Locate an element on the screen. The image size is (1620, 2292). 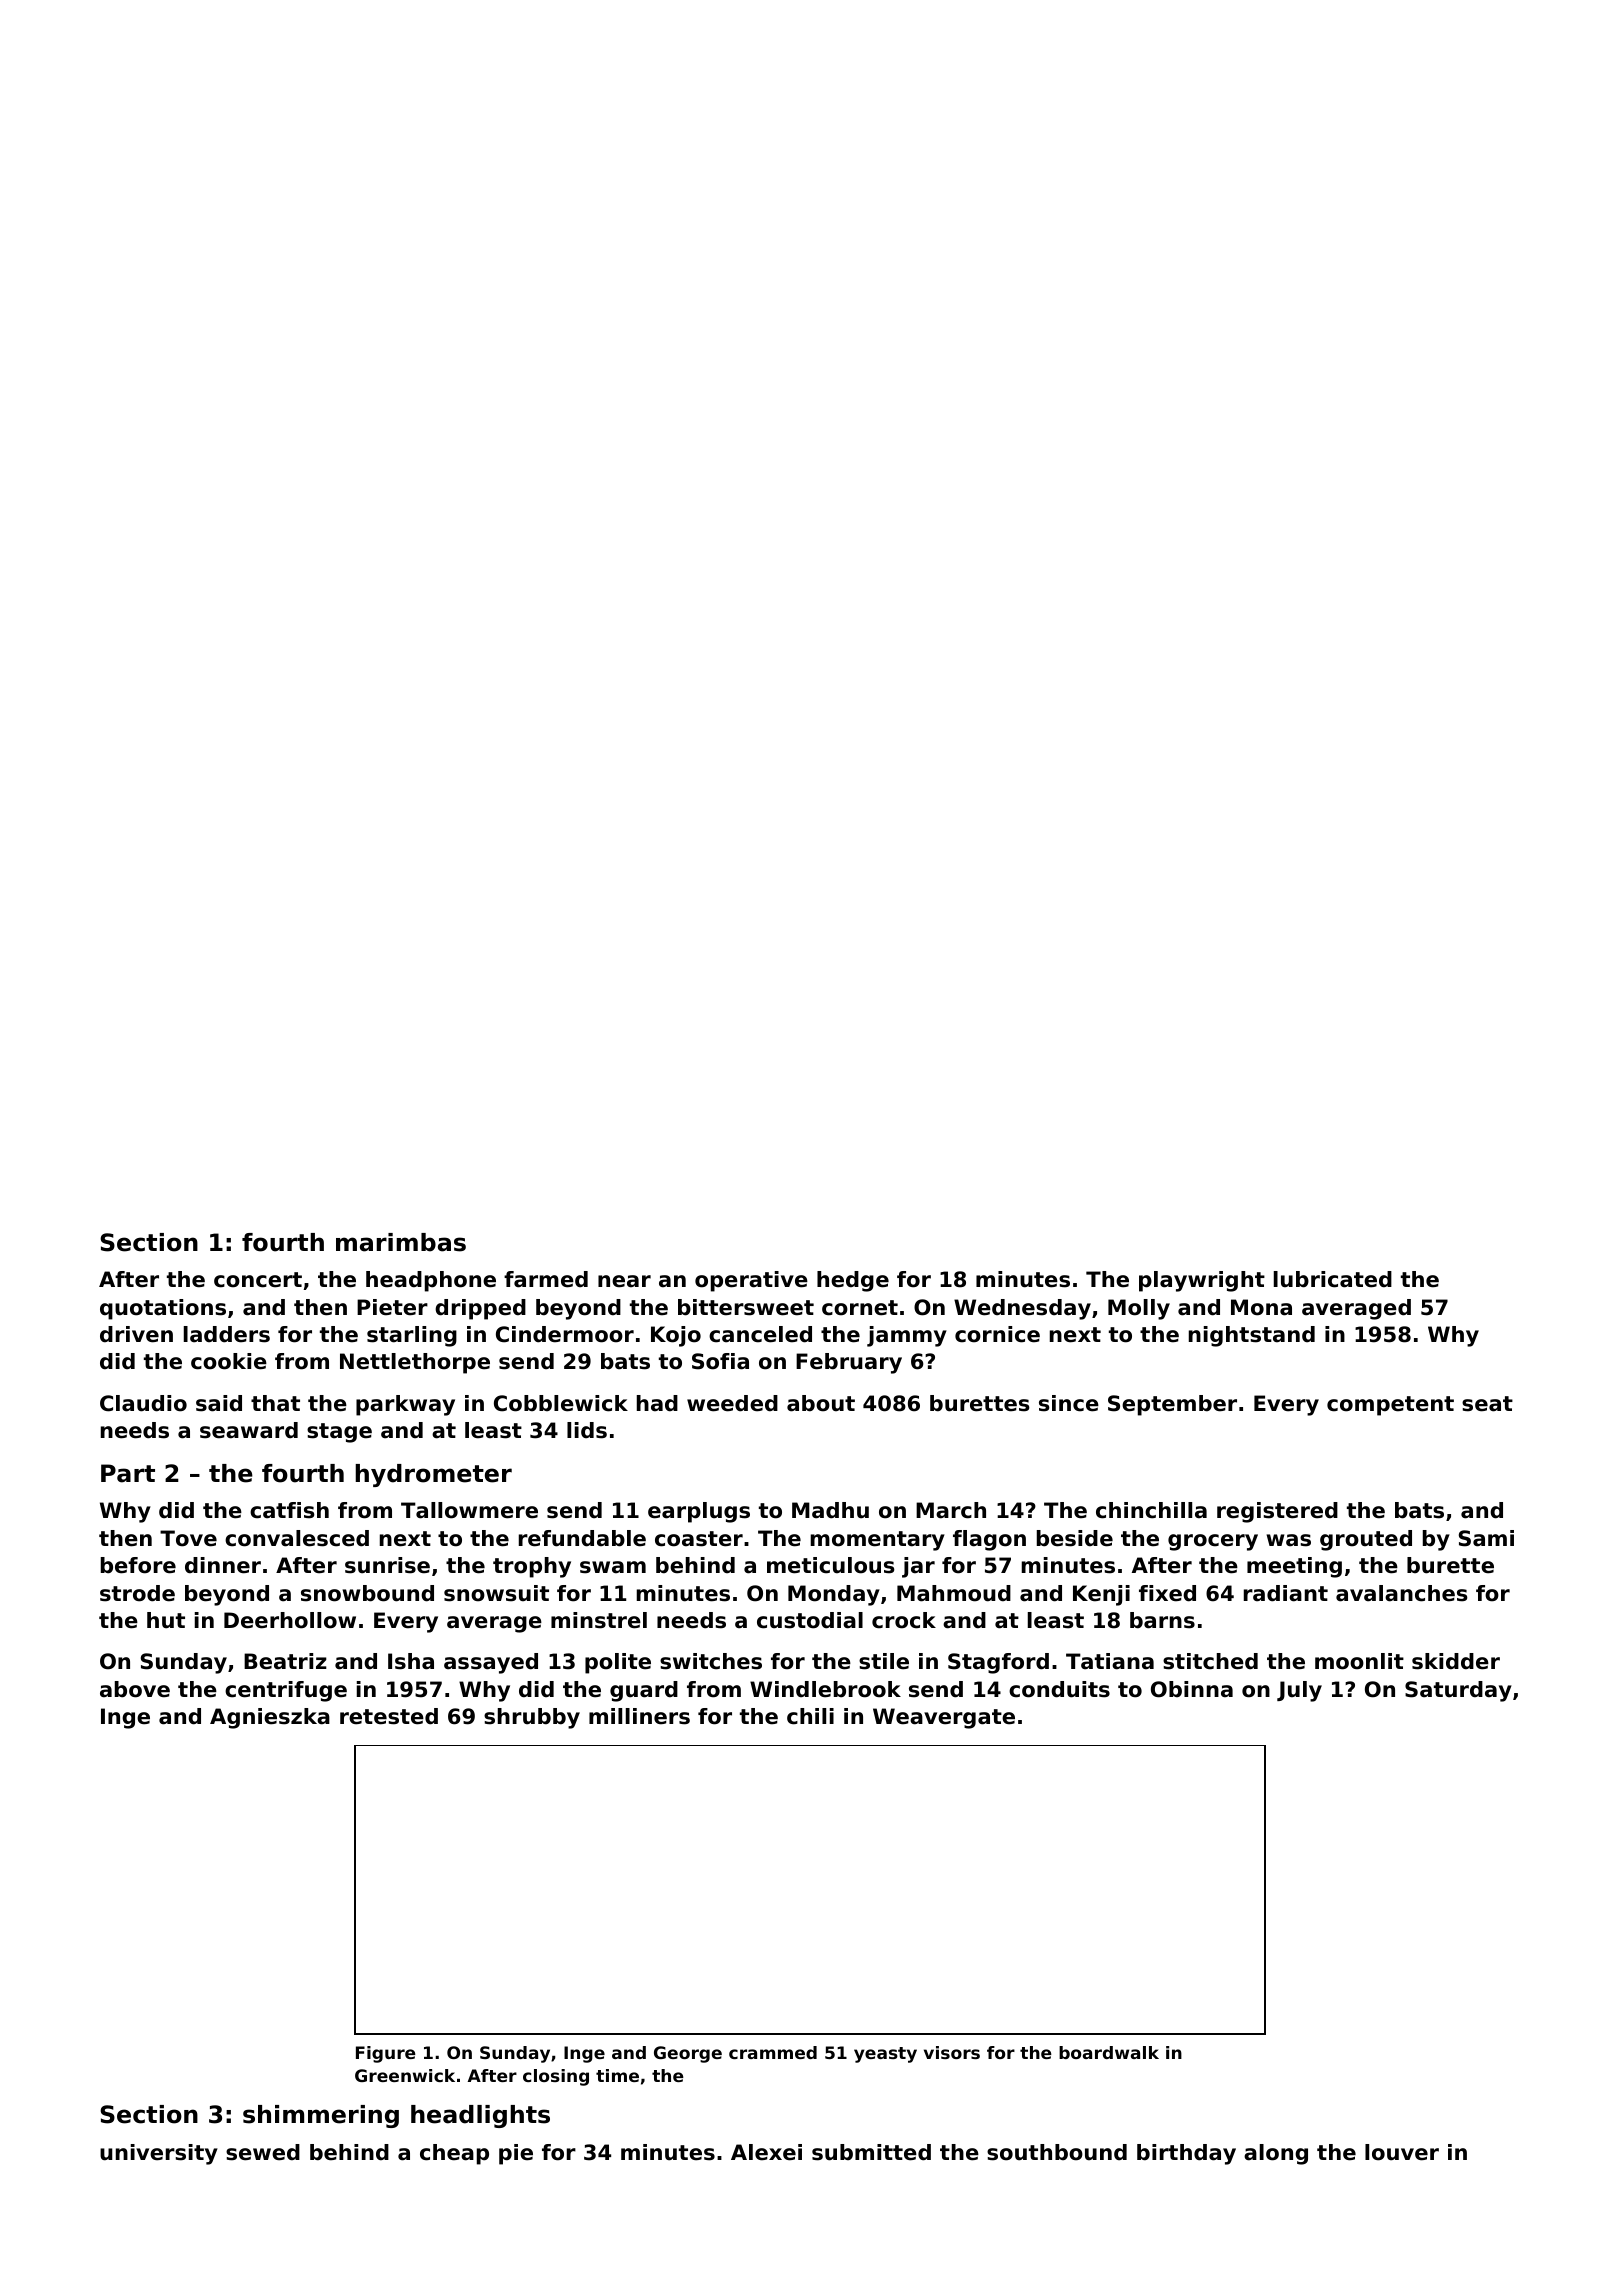
registered is located at coordinates (1277, 1512).
